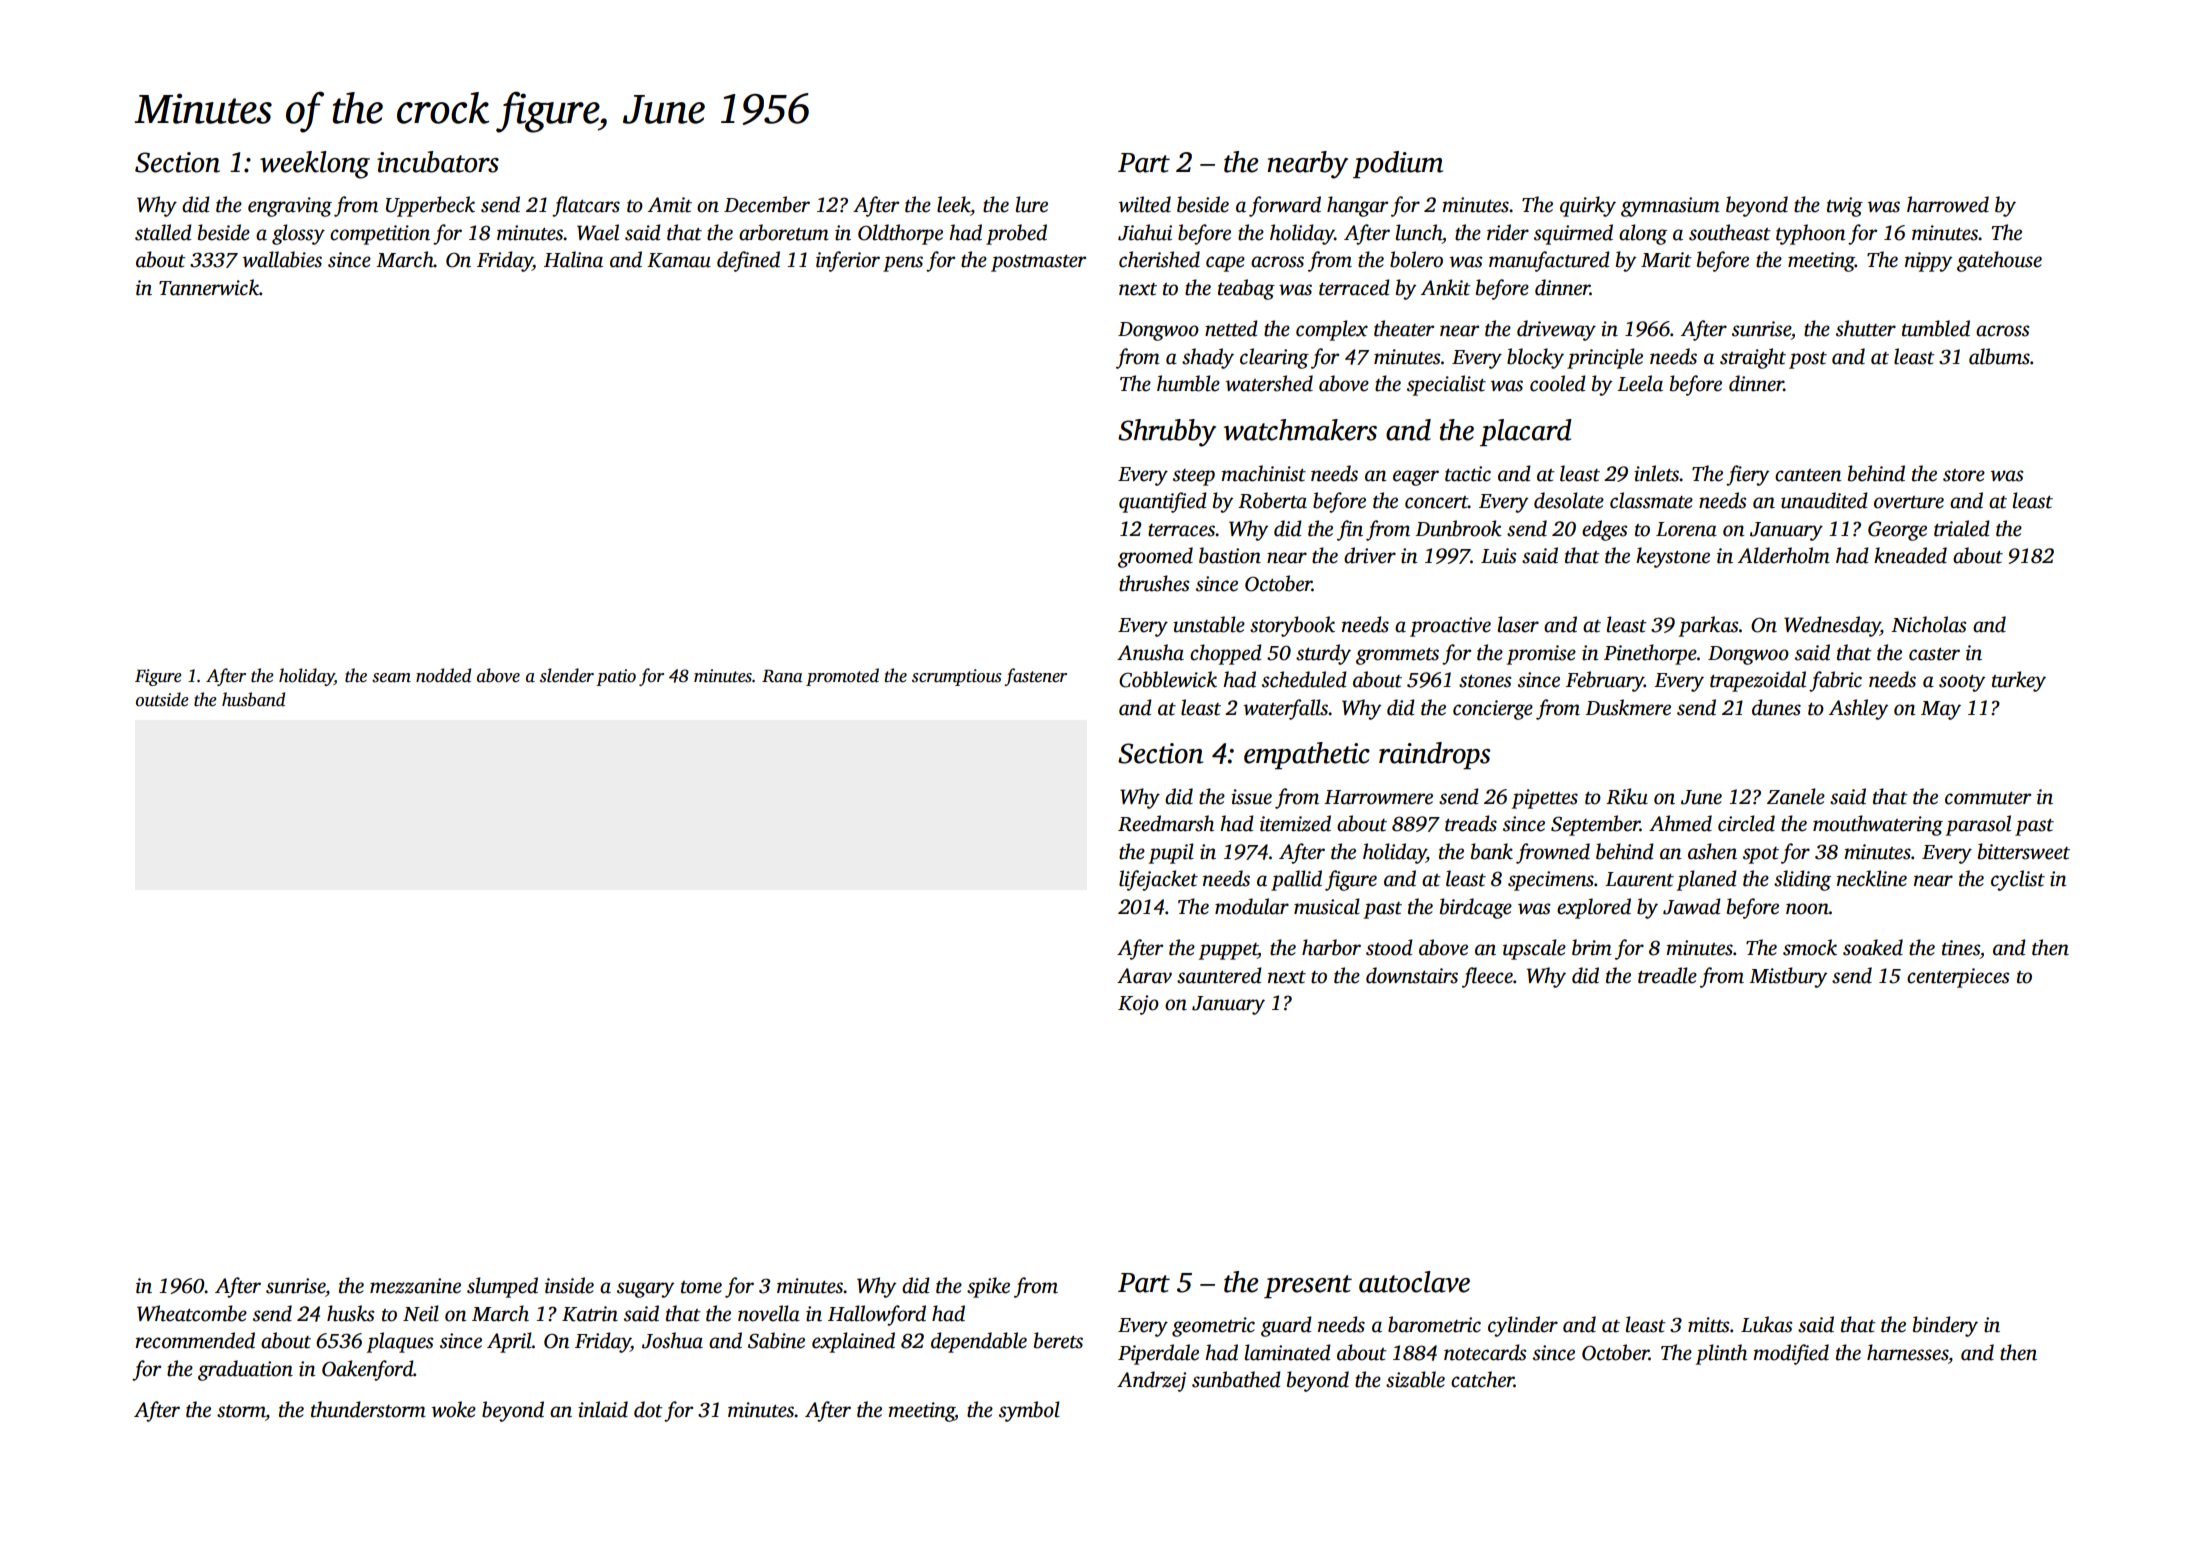 The image size is (2206, 1560). Describe the element at coordinates (1144, 976) in the screenshot. I see `Aarav` at that location.
